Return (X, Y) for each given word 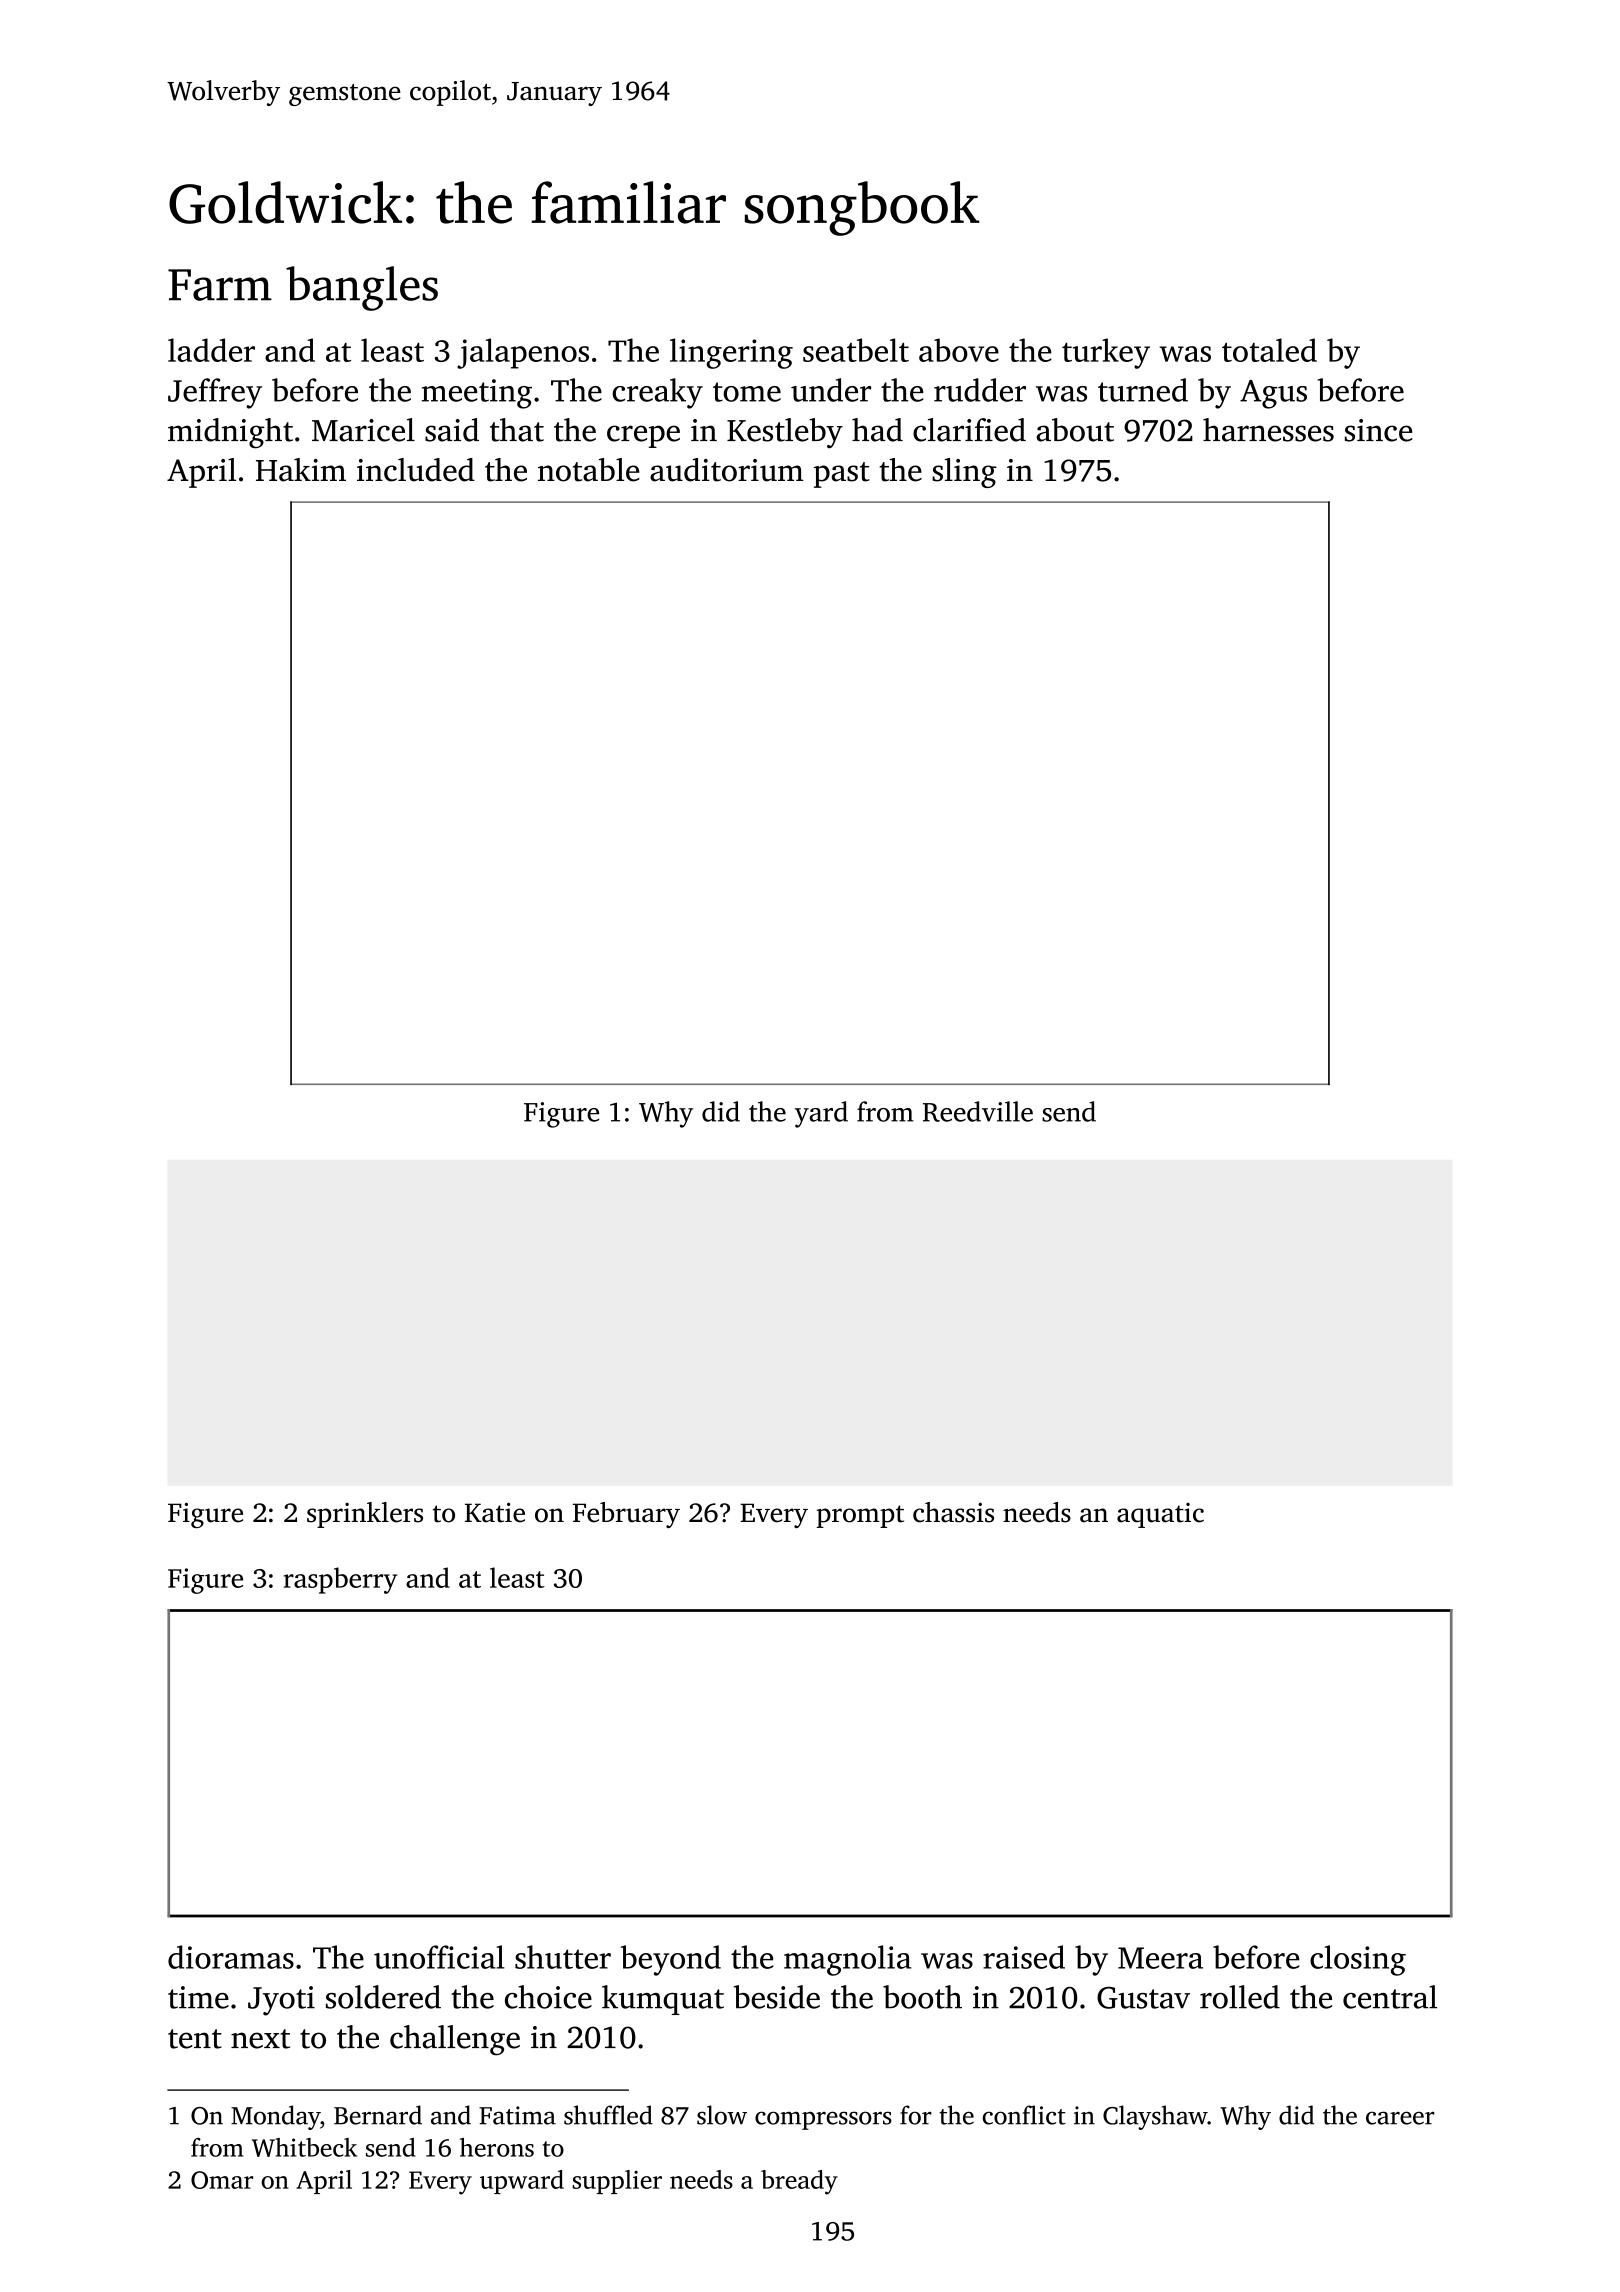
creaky (657, 393)
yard (821, 1114)
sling (964, 473)
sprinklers (365, 1515)
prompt (860, 1516)
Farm (220, 285)
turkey (1106, 353)
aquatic (1160, 1515)
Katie (495, 1513)
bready (799, 2182)
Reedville (978, 1111)
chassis (953, 1512)
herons (497, 2147)
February (626, 1515)
